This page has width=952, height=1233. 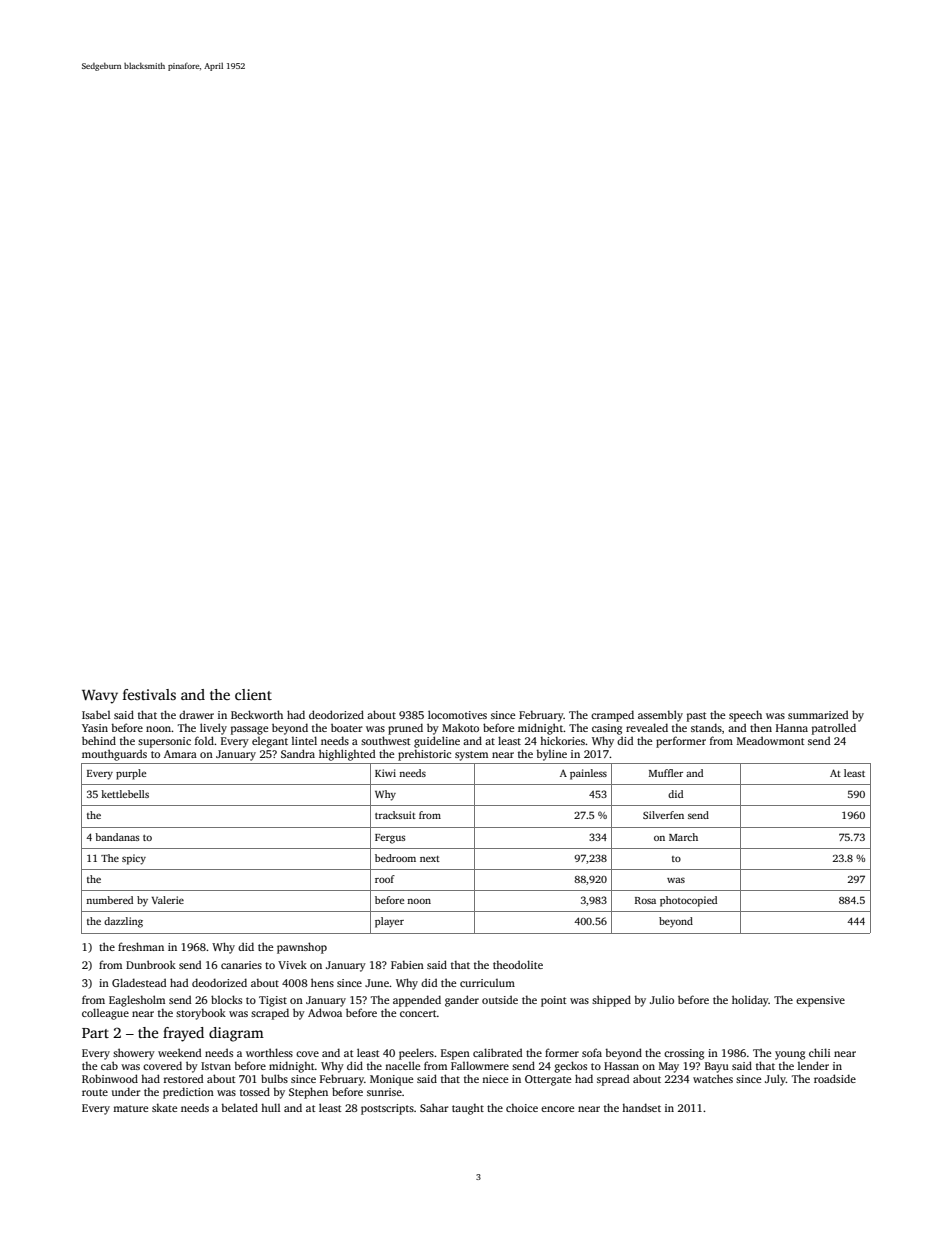 What do you see at coordinates (253, 694) in the page?
I see `client` at bounding box center [253, 694].
